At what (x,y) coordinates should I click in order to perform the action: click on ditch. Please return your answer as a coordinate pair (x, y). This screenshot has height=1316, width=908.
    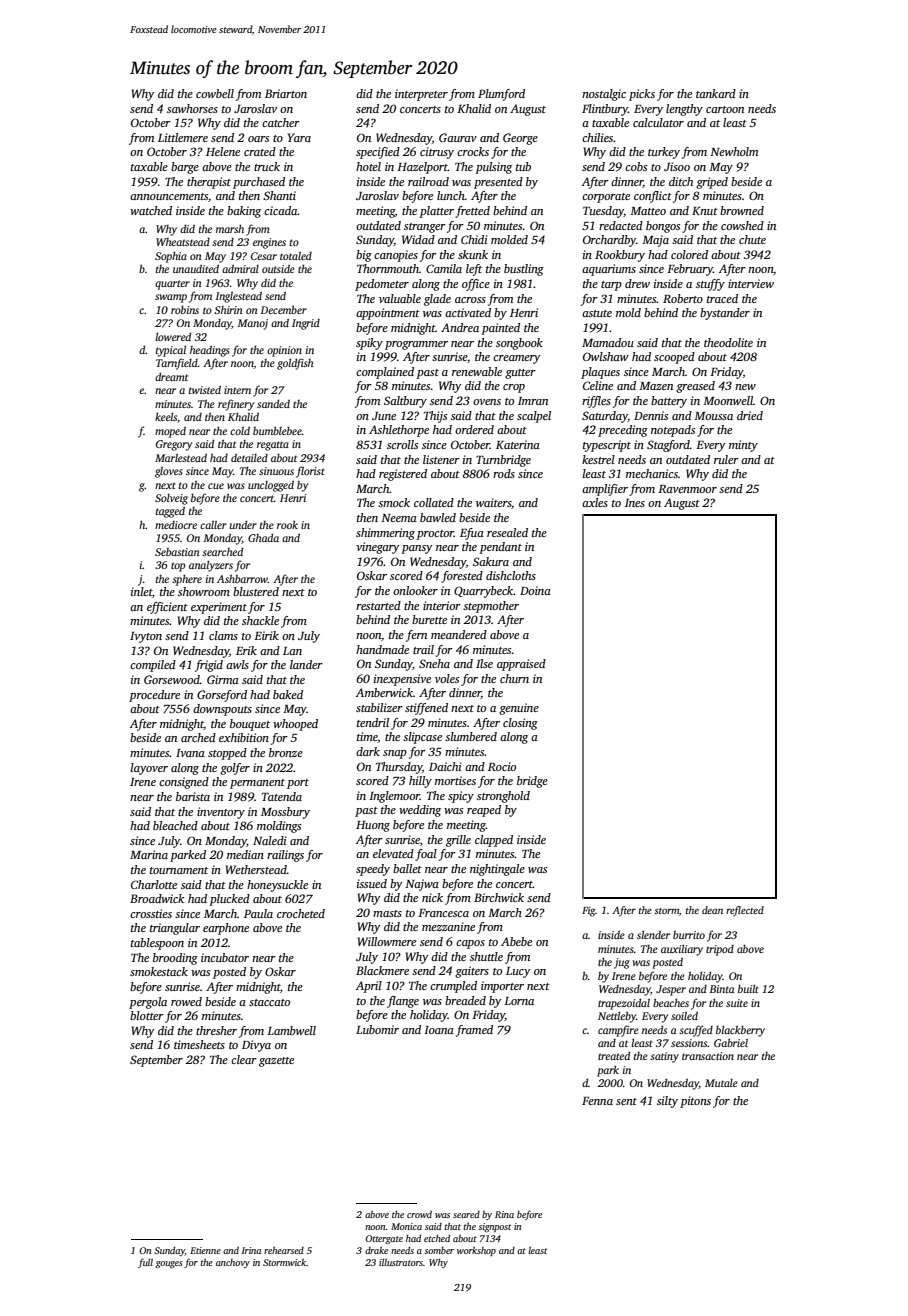
    Looking at the image, I should click on (681, 181).
